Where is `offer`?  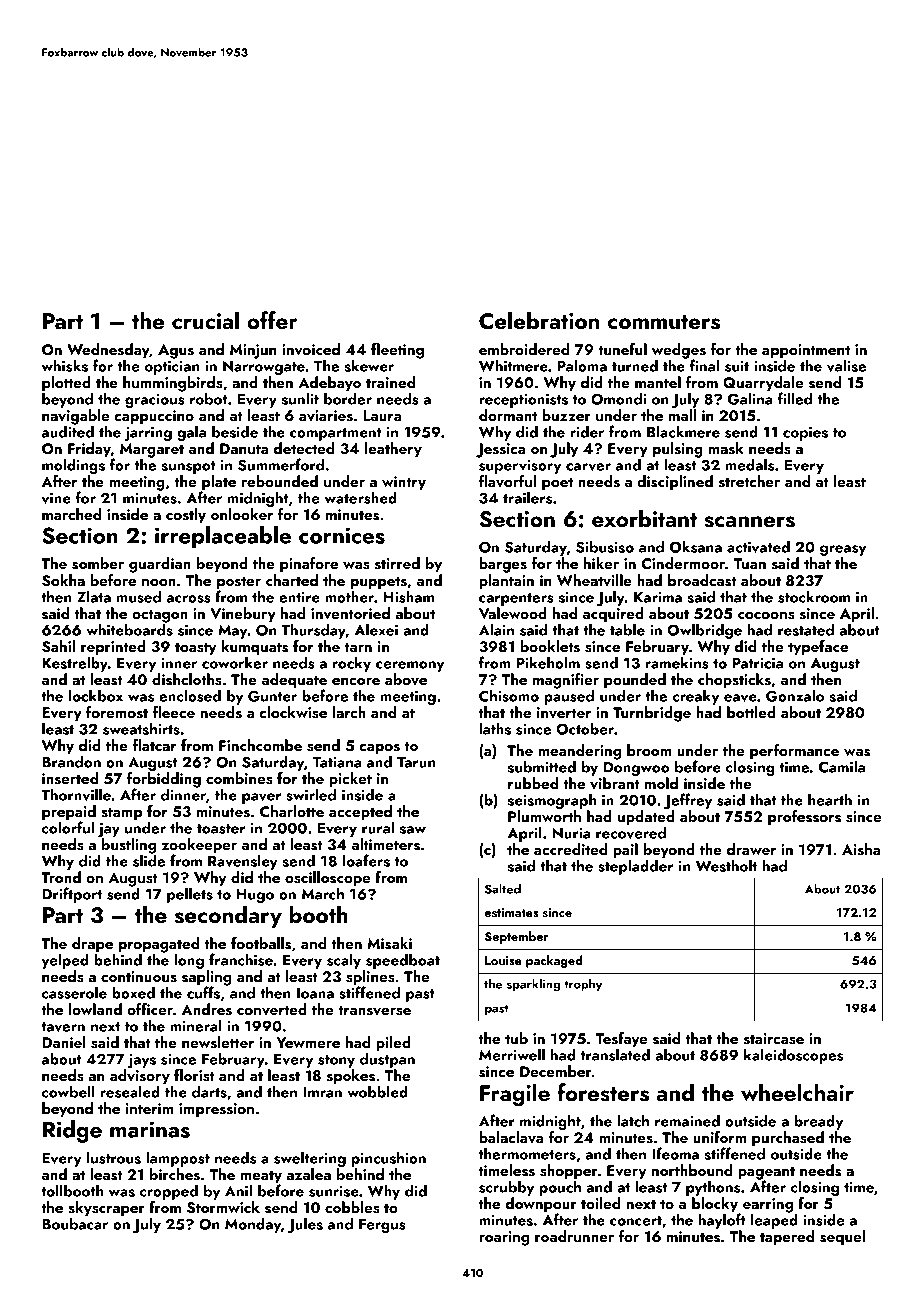 offer is located at coordinates (272, 320).
